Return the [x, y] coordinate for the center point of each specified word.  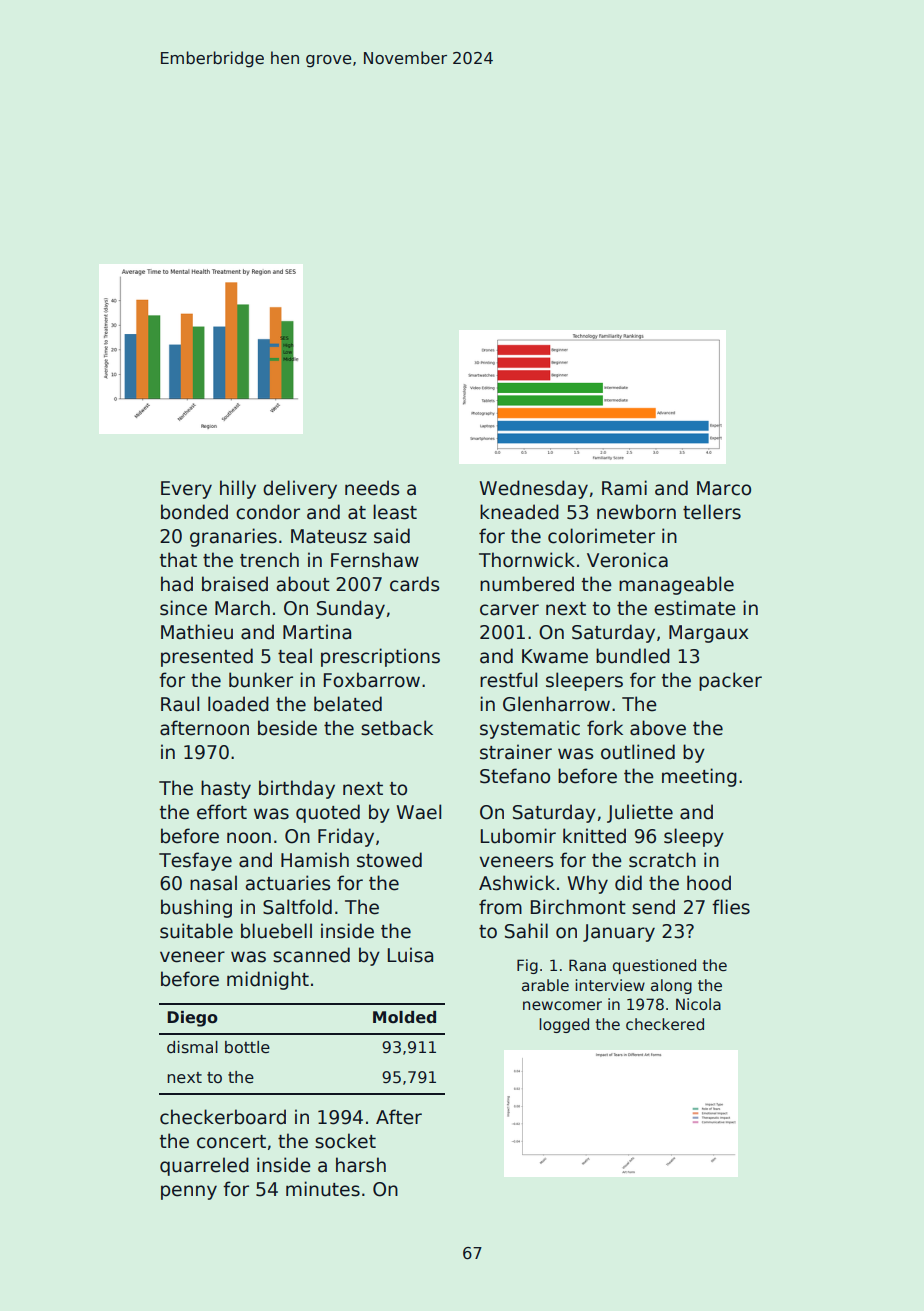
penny [189, 1192]
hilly [238, 489]
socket [345, 1141]
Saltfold [297, 907]
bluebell [276, 931]
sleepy [694, 837]
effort [222, 812]
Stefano [515, 776]
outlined [638, 752]
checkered [665, 1024]
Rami [624, 488]
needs [372, 488]
